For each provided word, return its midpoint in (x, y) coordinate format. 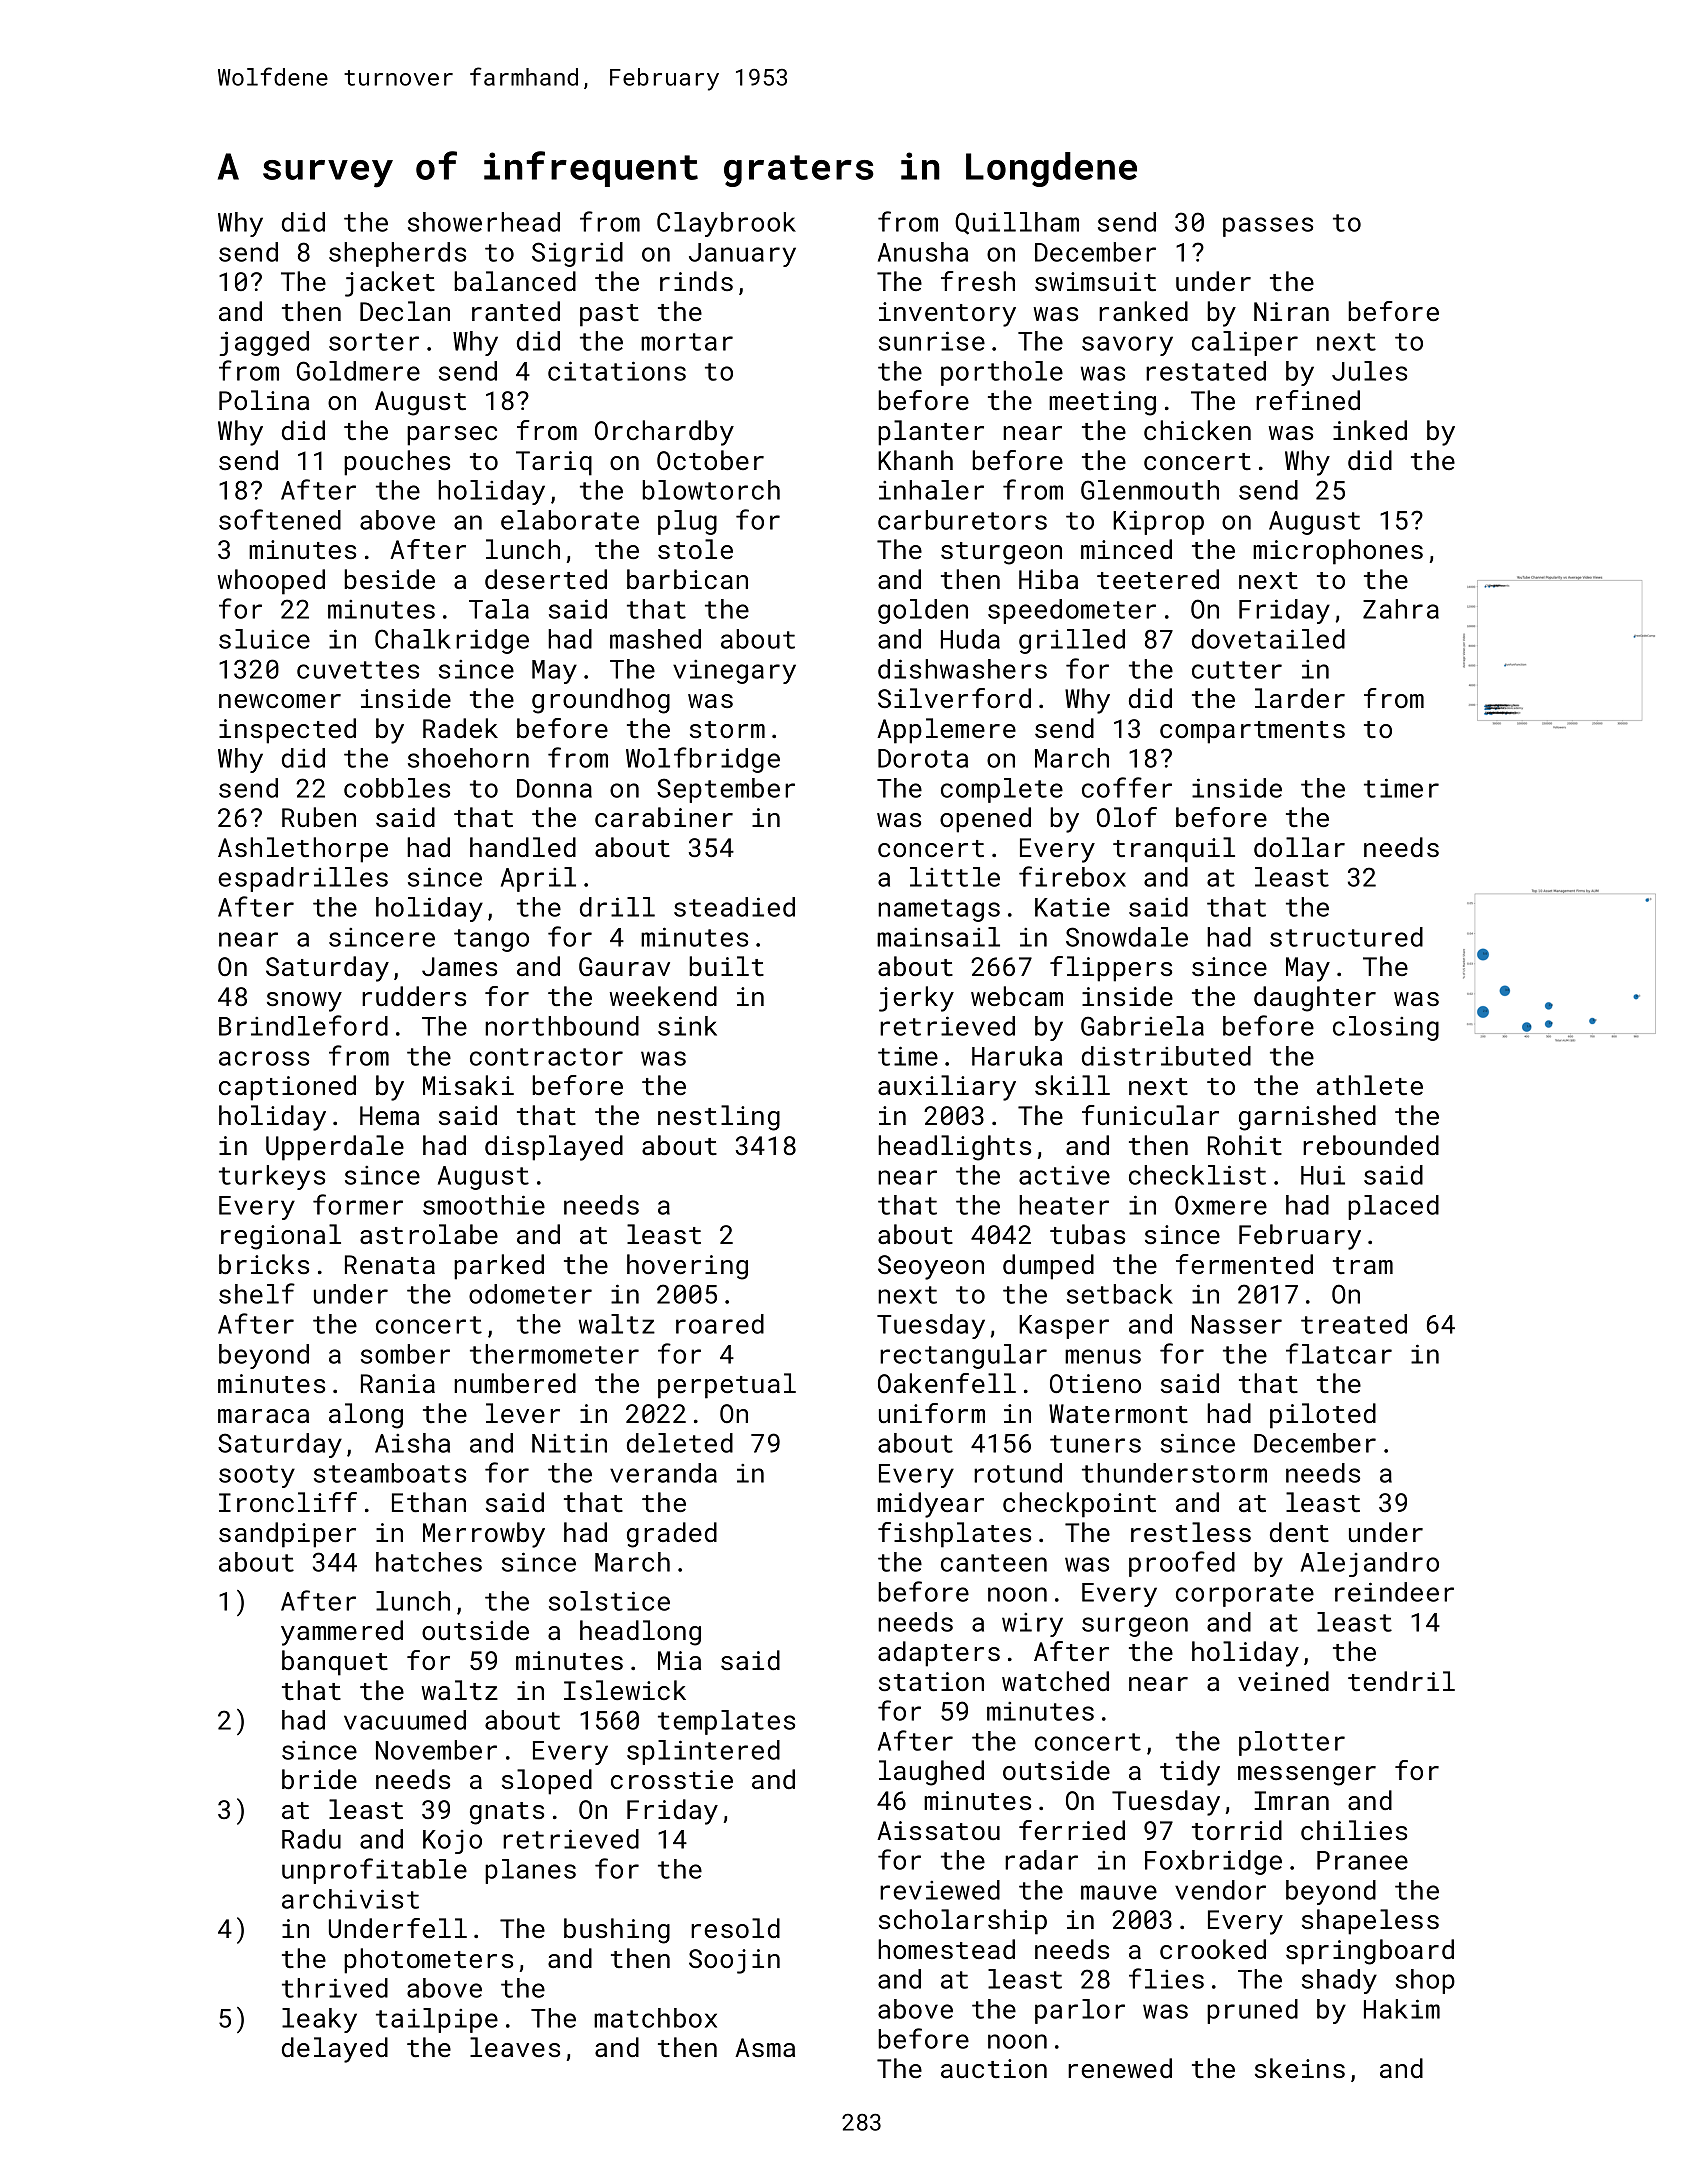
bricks (264, 1264)
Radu (311, 1839)
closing (1386, 1028)
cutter (1237, 670)
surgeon (1135, 1627)
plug (687, 522)
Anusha (923, 252)
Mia (679, 1660)
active (1064, 1175)
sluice (264, 639)
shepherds (397, 254)
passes (1268, 227)
